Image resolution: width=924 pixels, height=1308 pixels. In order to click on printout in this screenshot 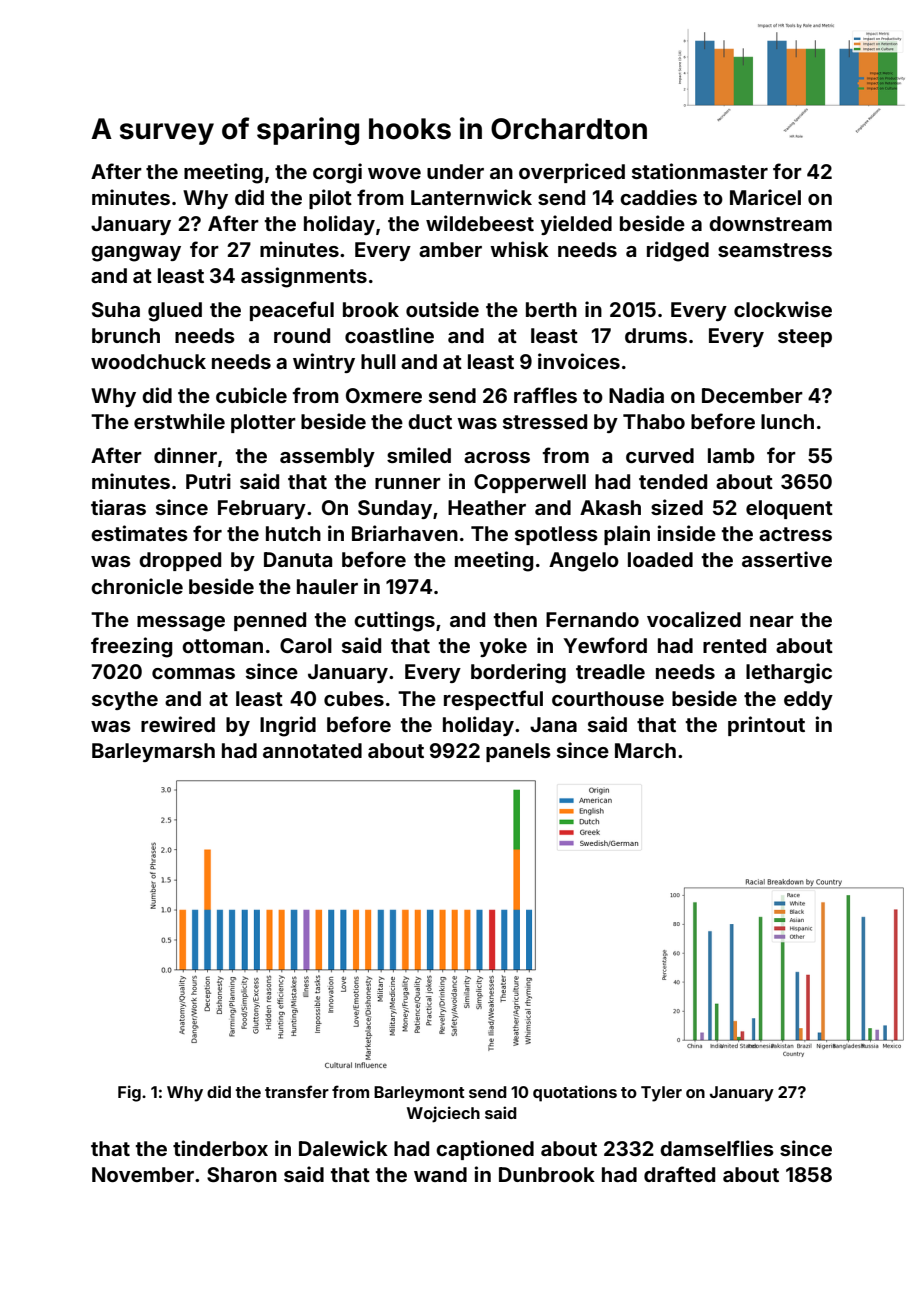, I will do `click(766, 726)`.
